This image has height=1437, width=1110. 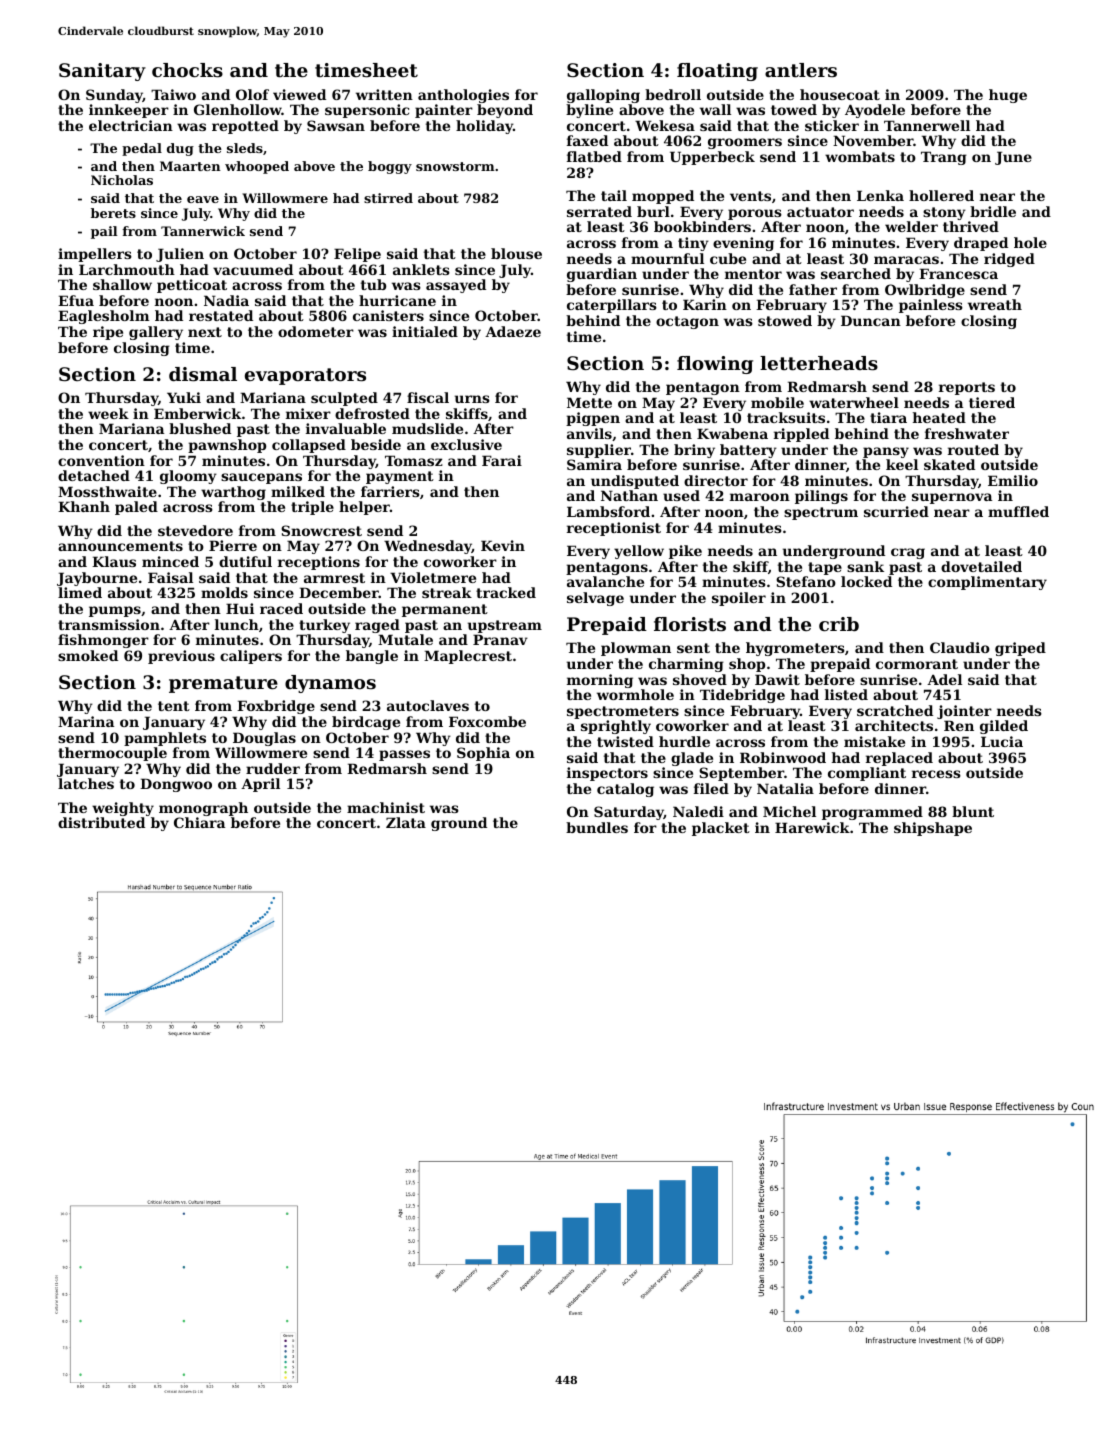 What do you see at coordinates (801, 70) in the image?
I see `antlers` at bounding box center [801, 70].
